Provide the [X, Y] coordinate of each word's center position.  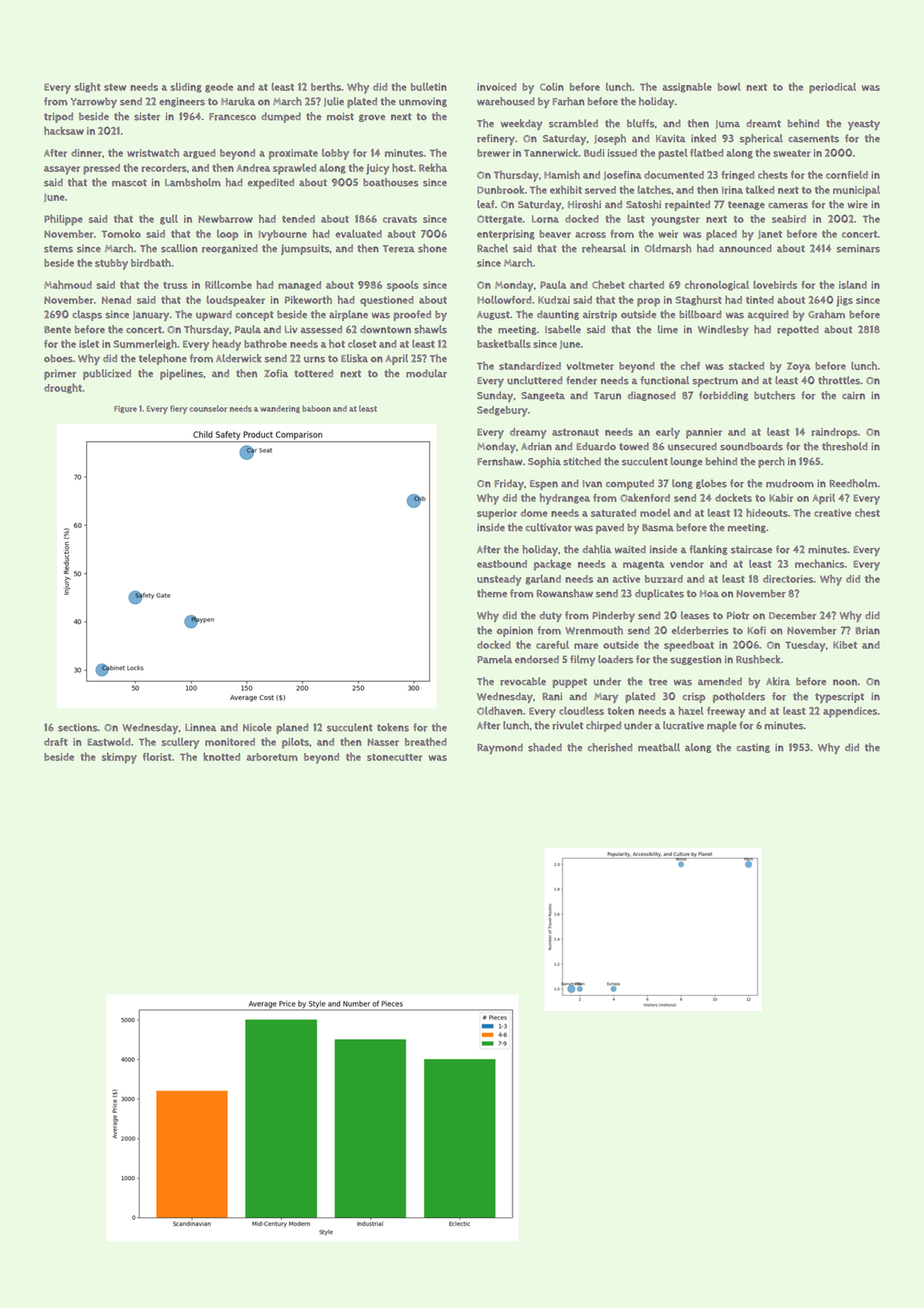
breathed [426, 741]
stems [58, 249]
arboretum [272, 757]
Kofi [757, 630]
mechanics [820, 563]
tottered [313, 373]
